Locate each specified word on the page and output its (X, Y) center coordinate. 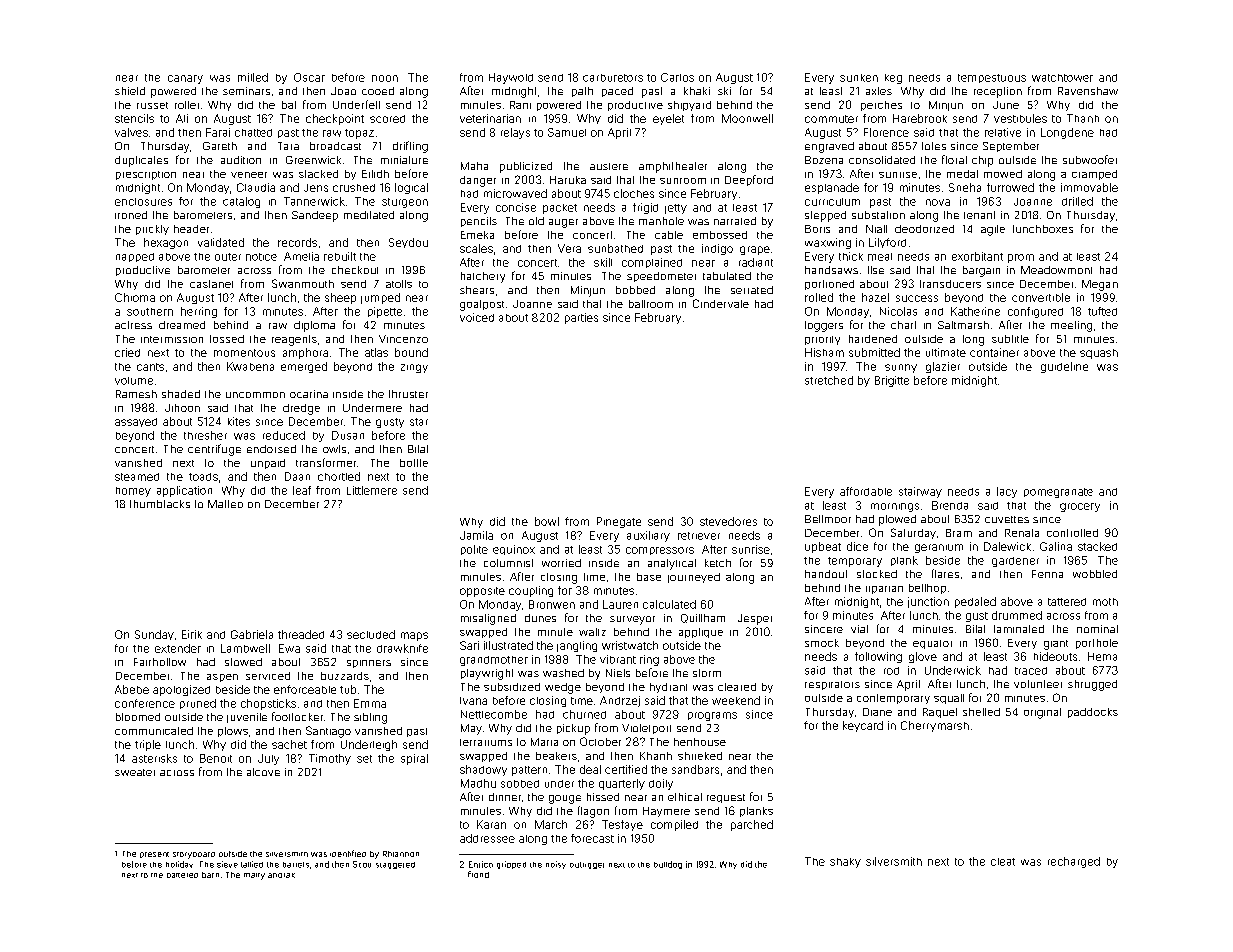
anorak (281, 875)
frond (478, 874)
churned (584, 714)
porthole (1097, 644)
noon (385, 78)
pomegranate (1058, 493)
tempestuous (992, 78)
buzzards (345, 676)
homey (133, 492)
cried (127, 352)
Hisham (824, 352)
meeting (1071, 326)
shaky (845, 863)
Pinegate (619, 522)
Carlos (677, 77)
